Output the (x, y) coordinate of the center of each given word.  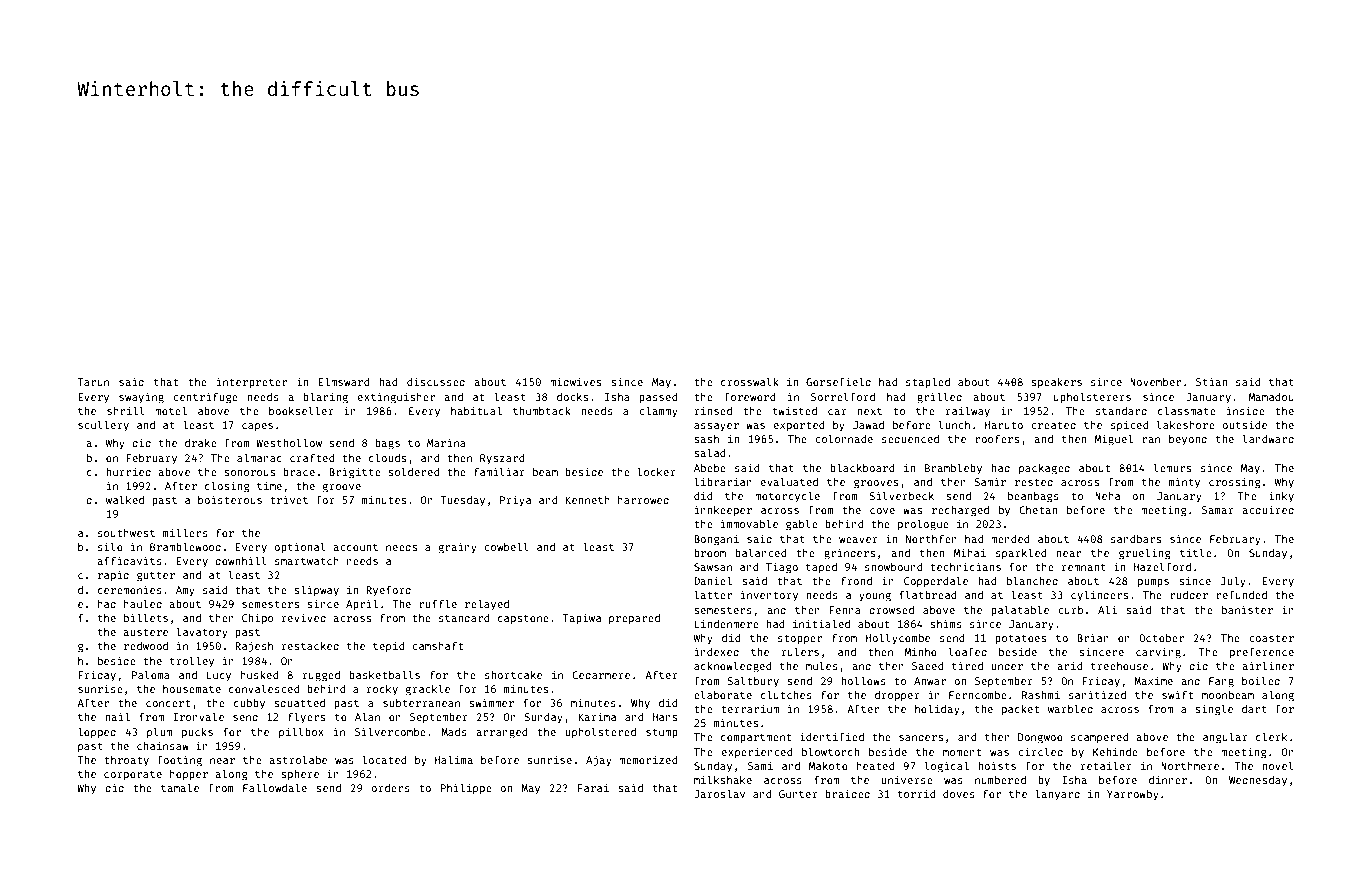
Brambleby (953, 468)
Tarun (93, 382)
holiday (937, 709)
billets (146, 617)
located (384, 759)
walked (125, 499)
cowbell (506, 546)
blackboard (862, 467)
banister (1247, 609)
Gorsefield (838, 381)
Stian (1211, 381)
